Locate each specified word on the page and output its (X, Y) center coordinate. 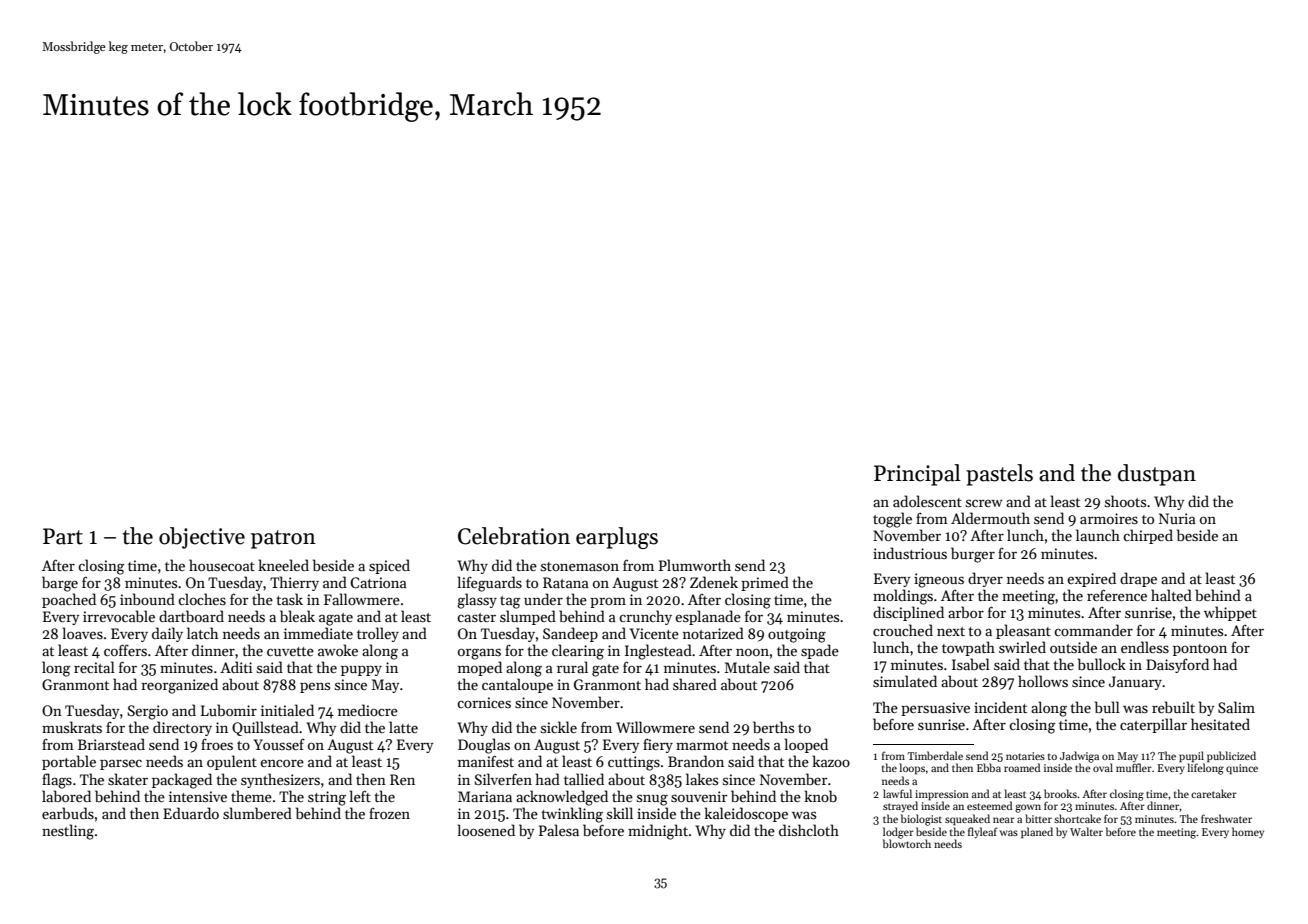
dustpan (1157, 475)
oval (1103, 767)
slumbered (257, 813)
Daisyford (1177, 665)
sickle (559, 727)
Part (63, 536)
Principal (917, 475)
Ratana (566, 582)
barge (60, 584)
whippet (1230, 613)
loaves (82, 633)
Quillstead (265, 728)
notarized (713, 633)
